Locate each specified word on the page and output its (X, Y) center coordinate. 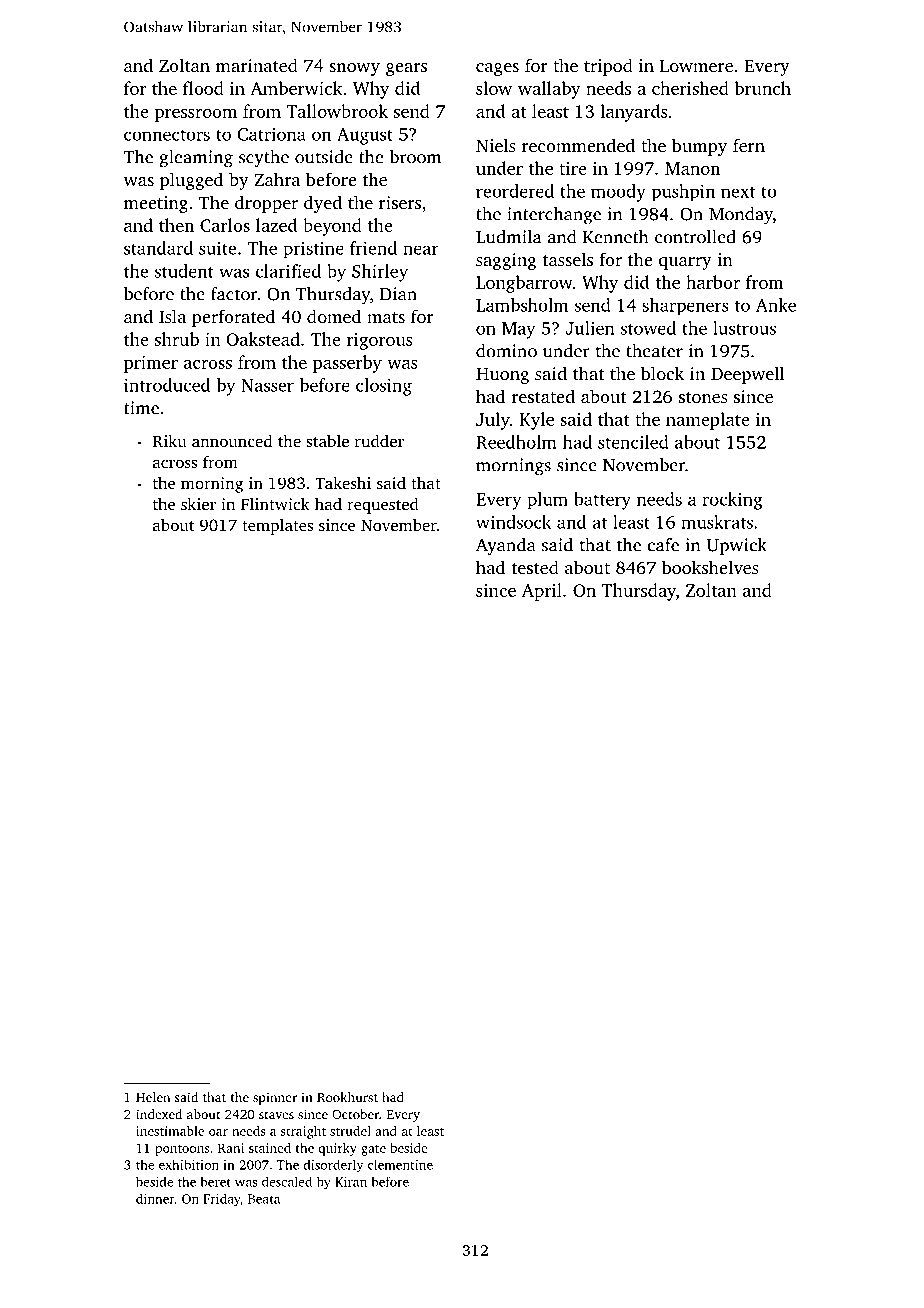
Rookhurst (347, 1097)
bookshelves (710, 567)
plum (547, 501)
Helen (153, 1097)
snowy (354, 69)
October (355, 1114)
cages (497, 69)
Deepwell (748, 375)
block (662, 373)
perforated (233, 318)
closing (384, 387)
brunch (762, 88)
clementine (400, 1165)
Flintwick (275, 503)
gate (373, 1150)
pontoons (182, 1150)
